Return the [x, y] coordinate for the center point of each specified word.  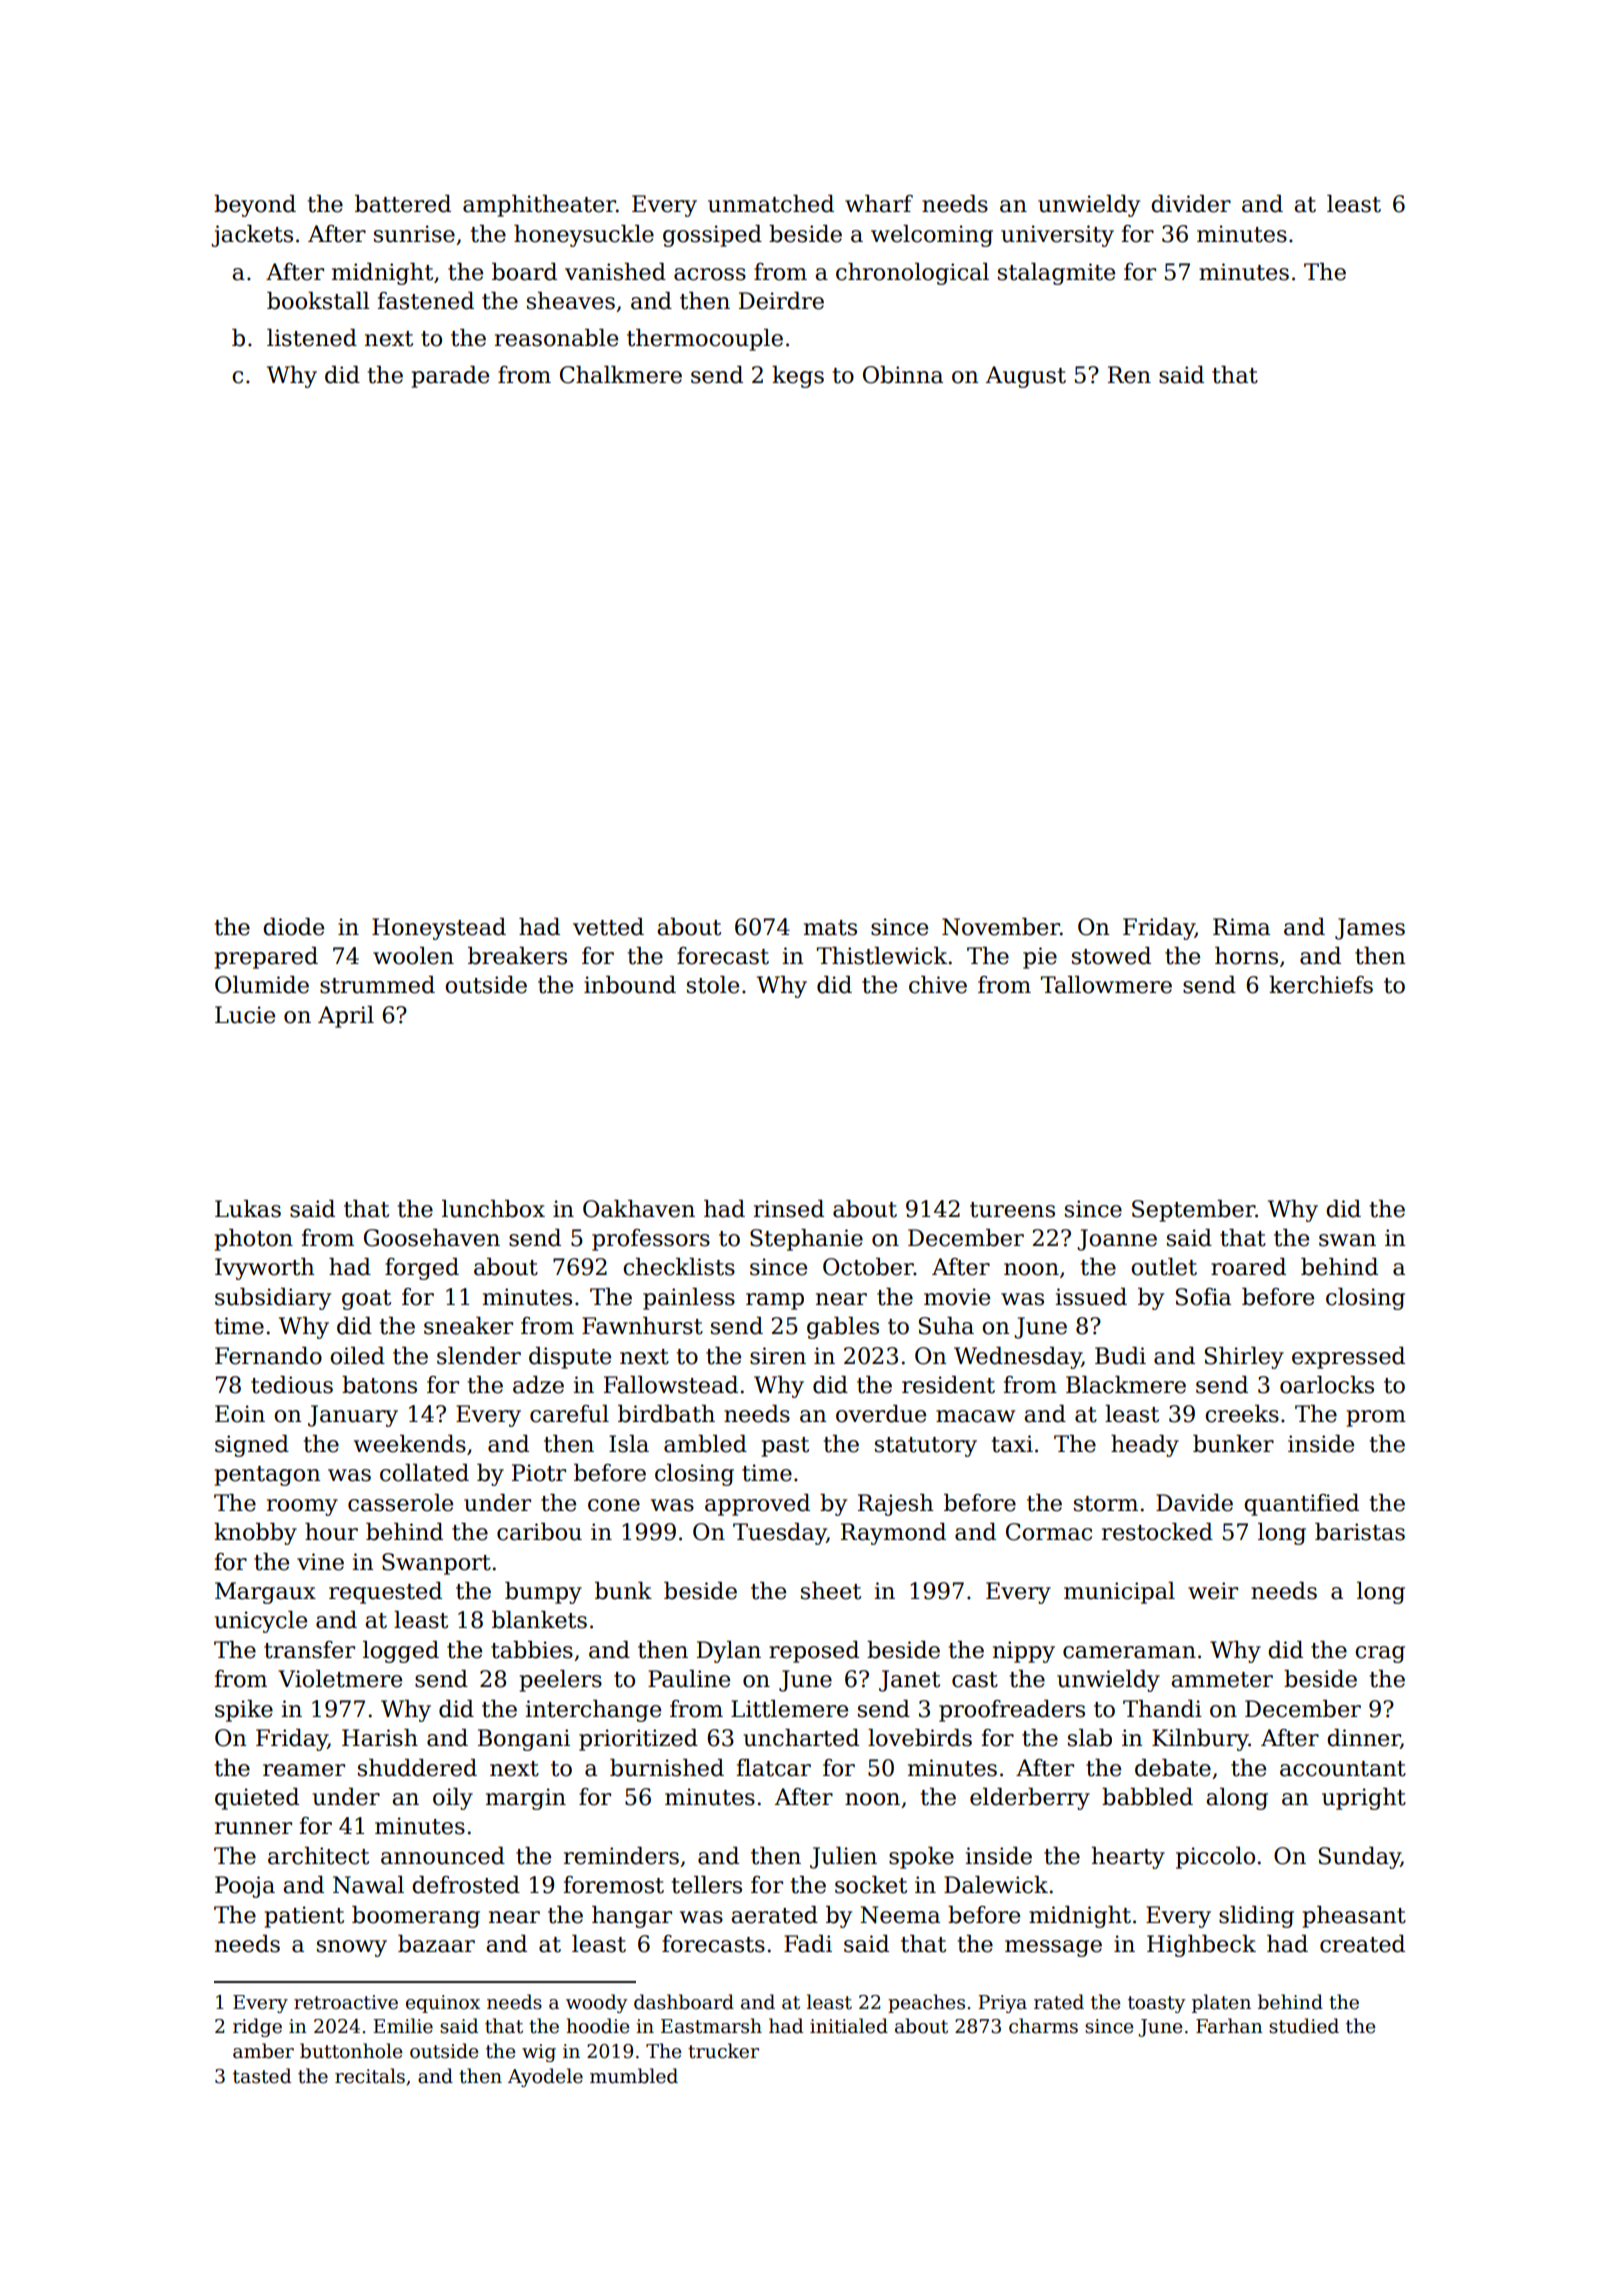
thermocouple [705, 340]
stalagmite [1056, 274]
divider [1191, 204]
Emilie [403, 2026]
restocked [1157, 1532]
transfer [309, 1650]
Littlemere [789, 1709]
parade [450, 377]
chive [938, 985]
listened [312, 338]
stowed [1111, 956]
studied [1304, 2026]
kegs [798, 377]
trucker [723, 2051]
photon [254, 1240]
